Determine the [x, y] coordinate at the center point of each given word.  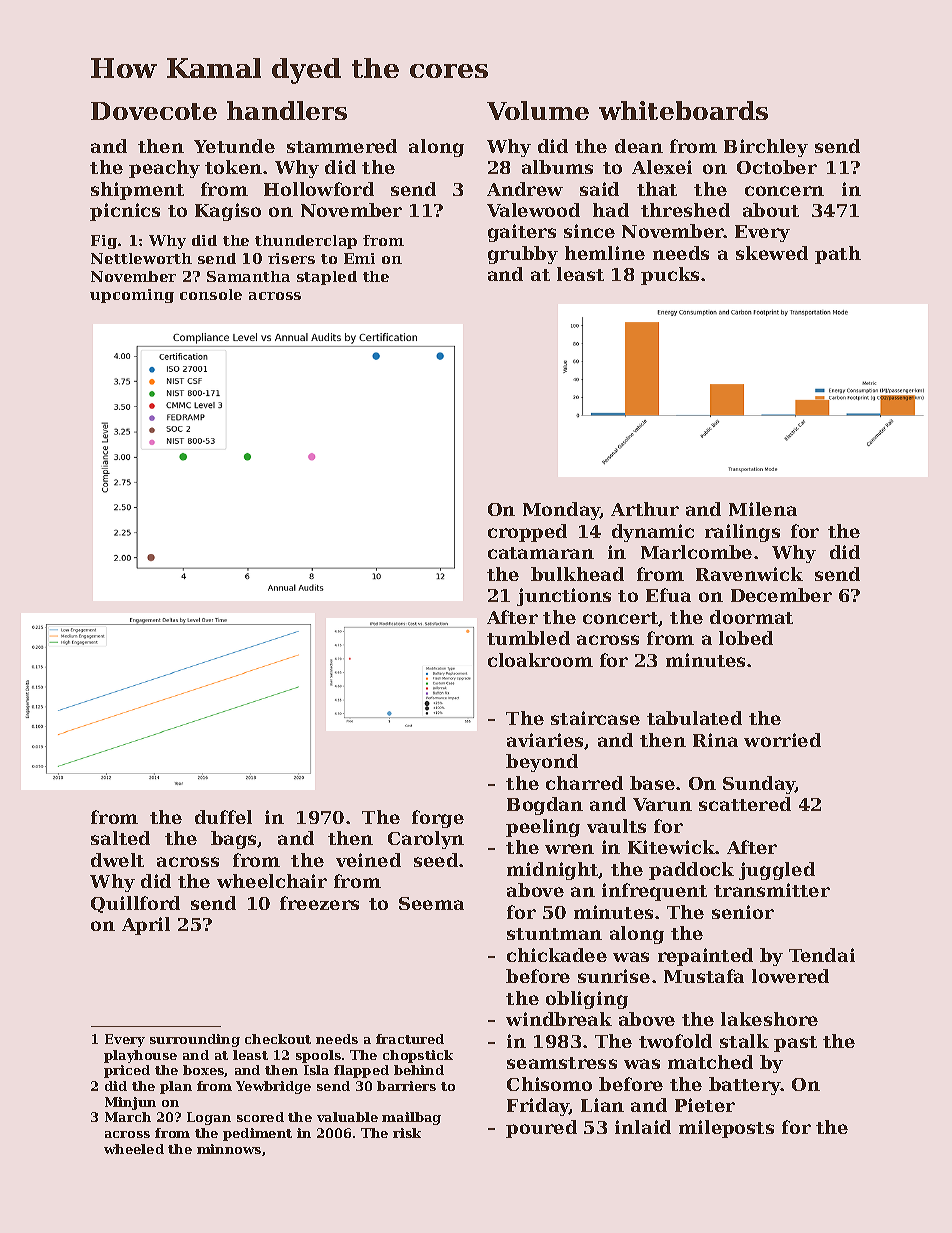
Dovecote [154, 111]
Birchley [766, 148]
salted [120, 838]
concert [620, 618]
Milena [763, 509]
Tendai [822, 955]
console [211, 294]
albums [557, 167]
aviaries [546, 741]
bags [234, 840]
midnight [553, 871]
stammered [342, 146]
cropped [527, 533]
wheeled [134, 1149]
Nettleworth [141, 258]
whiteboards [683, 110]
